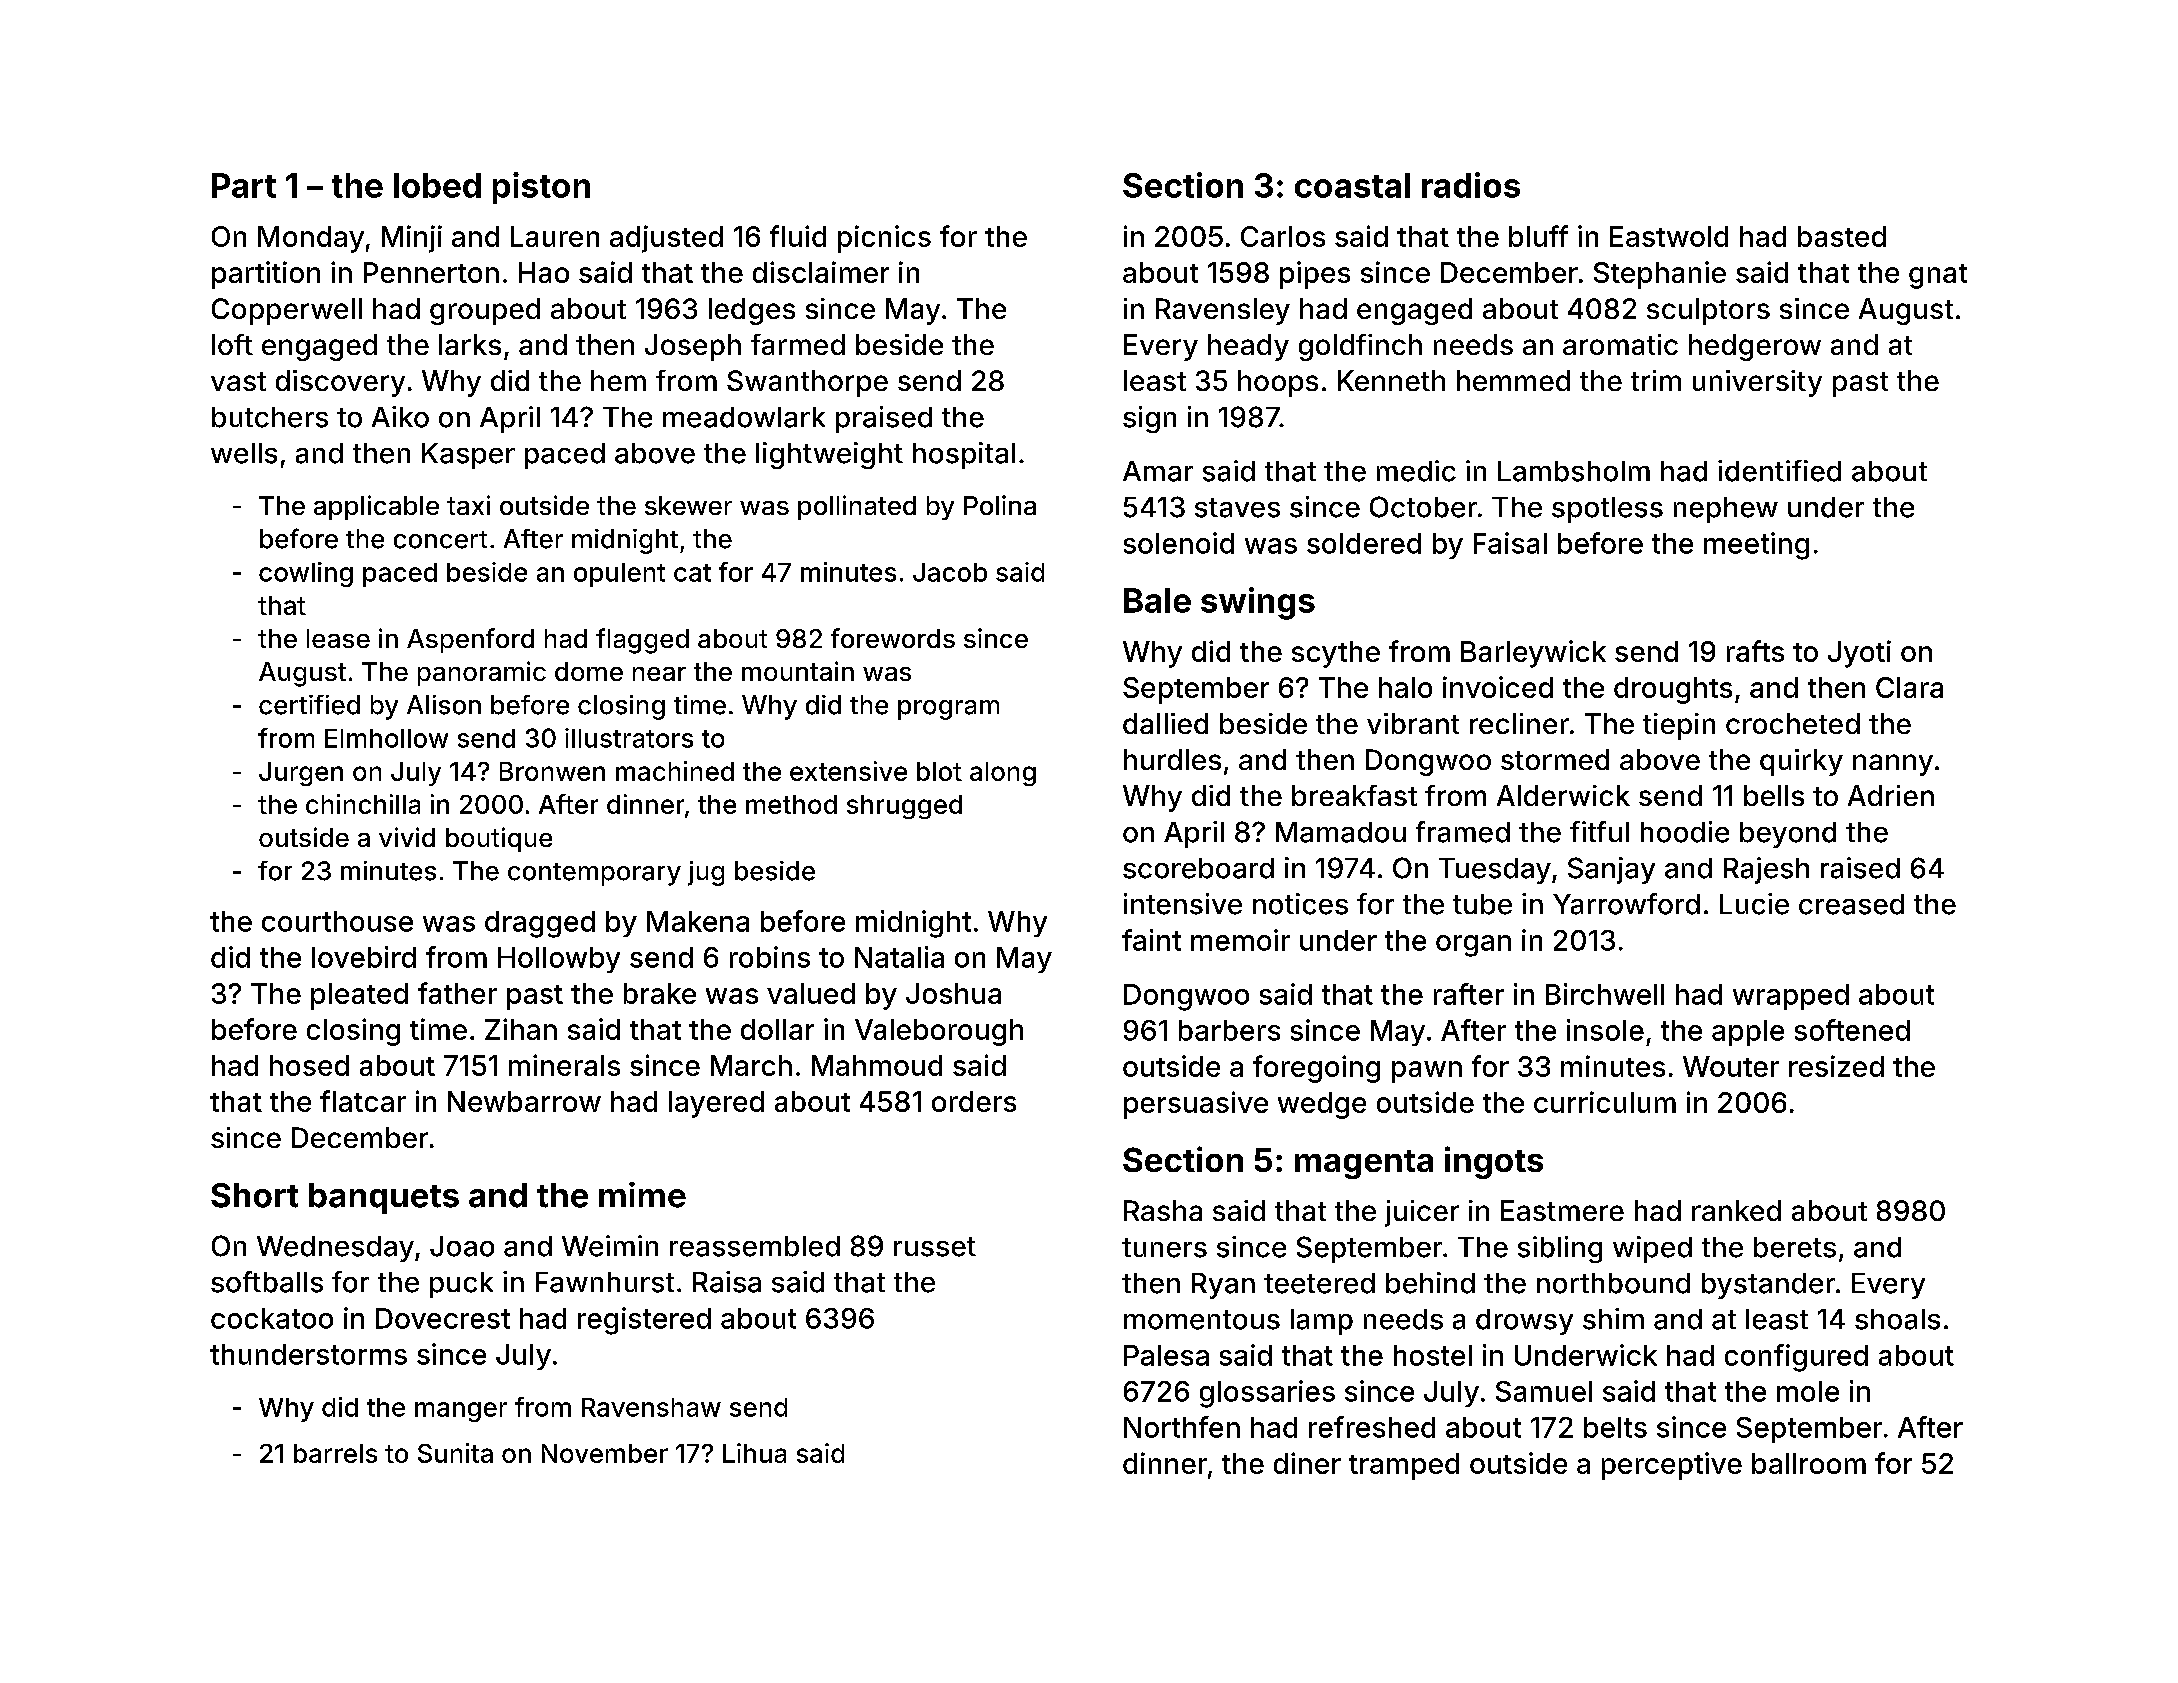 This screenshot has width=2178, height=1683. What do you see at coordinates (1182, 1427) in the screenshot?
I see `Northfen` at bounding box center [1182, 1427].
